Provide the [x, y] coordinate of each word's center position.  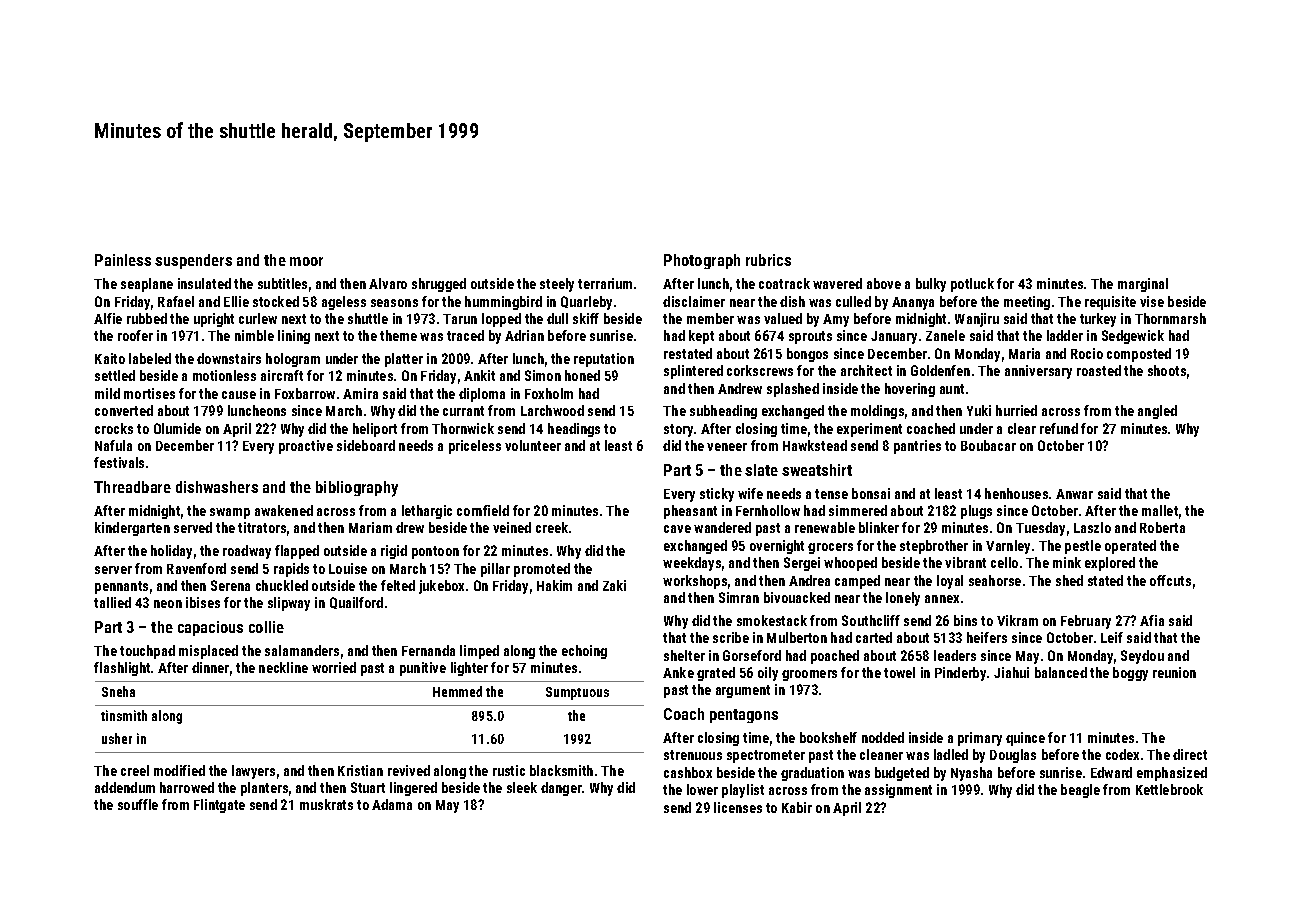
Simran [739, 597]
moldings [877, 412]
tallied [112, 602]
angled [1157, 412]
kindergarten [132, 529]
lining [294, 337]
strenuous [693, 755]
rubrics [768, 260]
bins [965, 620]
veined [512, 527]
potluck [972, 285]
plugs [976, 512]
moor [306, 261]
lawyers [253, 772]
